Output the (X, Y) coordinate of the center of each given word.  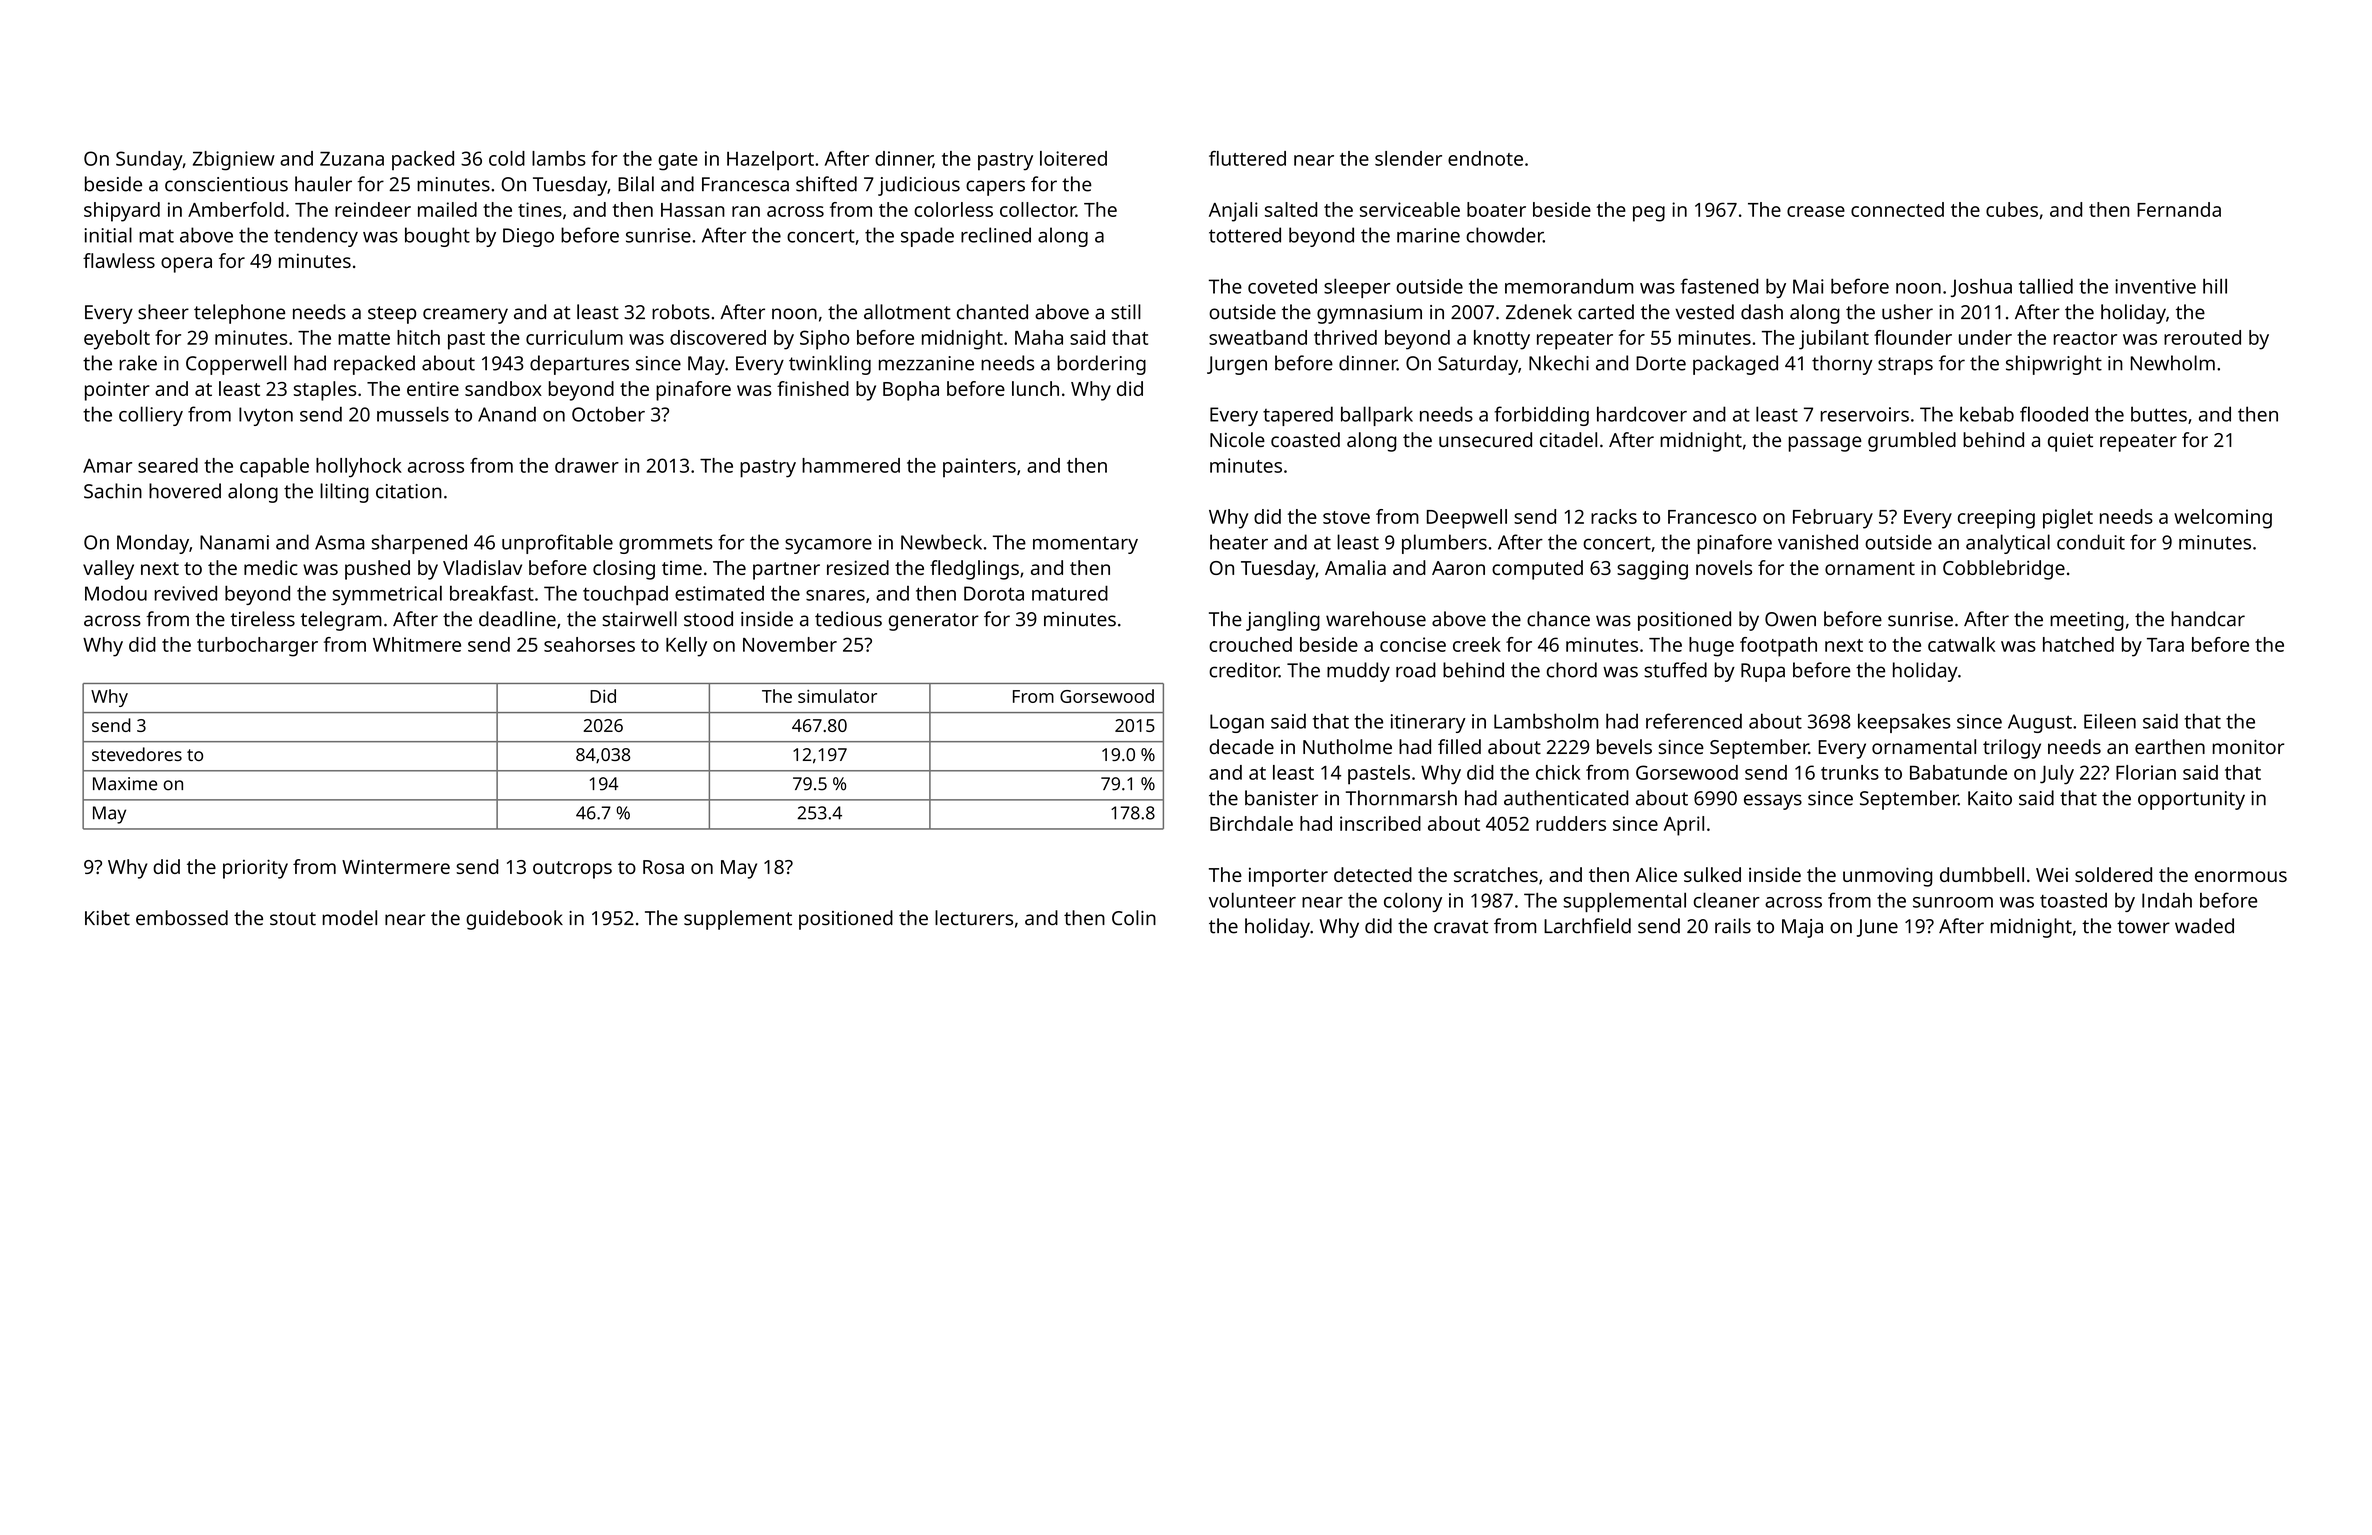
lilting (344, 493)
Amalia (1355, 567)
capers (995, 188)
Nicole (1237, 439)
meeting (2087, 621)
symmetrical (387, 595)
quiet (2070, 442)
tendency (316, 237)
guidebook (514, 920)
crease (1816, 211)
